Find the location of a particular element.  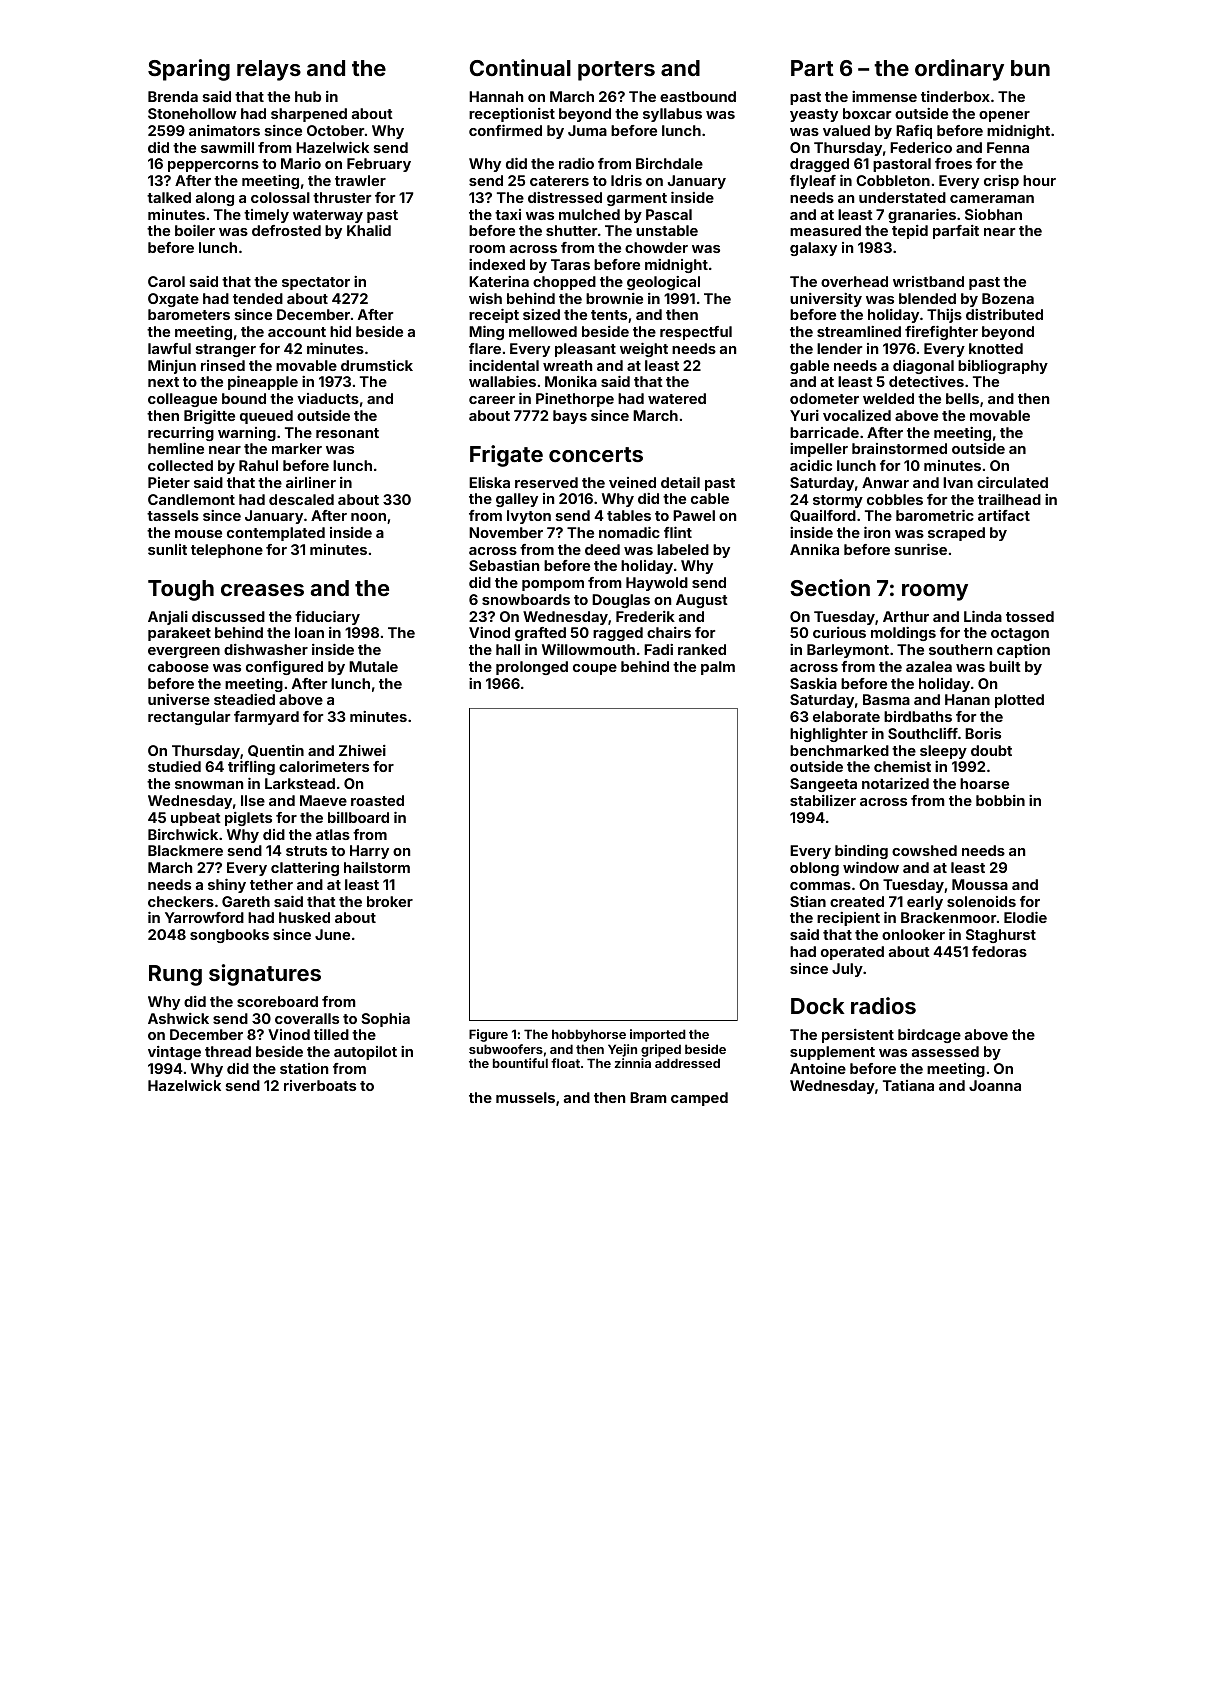

Zhiwei is located at coordinates (362, 750).
